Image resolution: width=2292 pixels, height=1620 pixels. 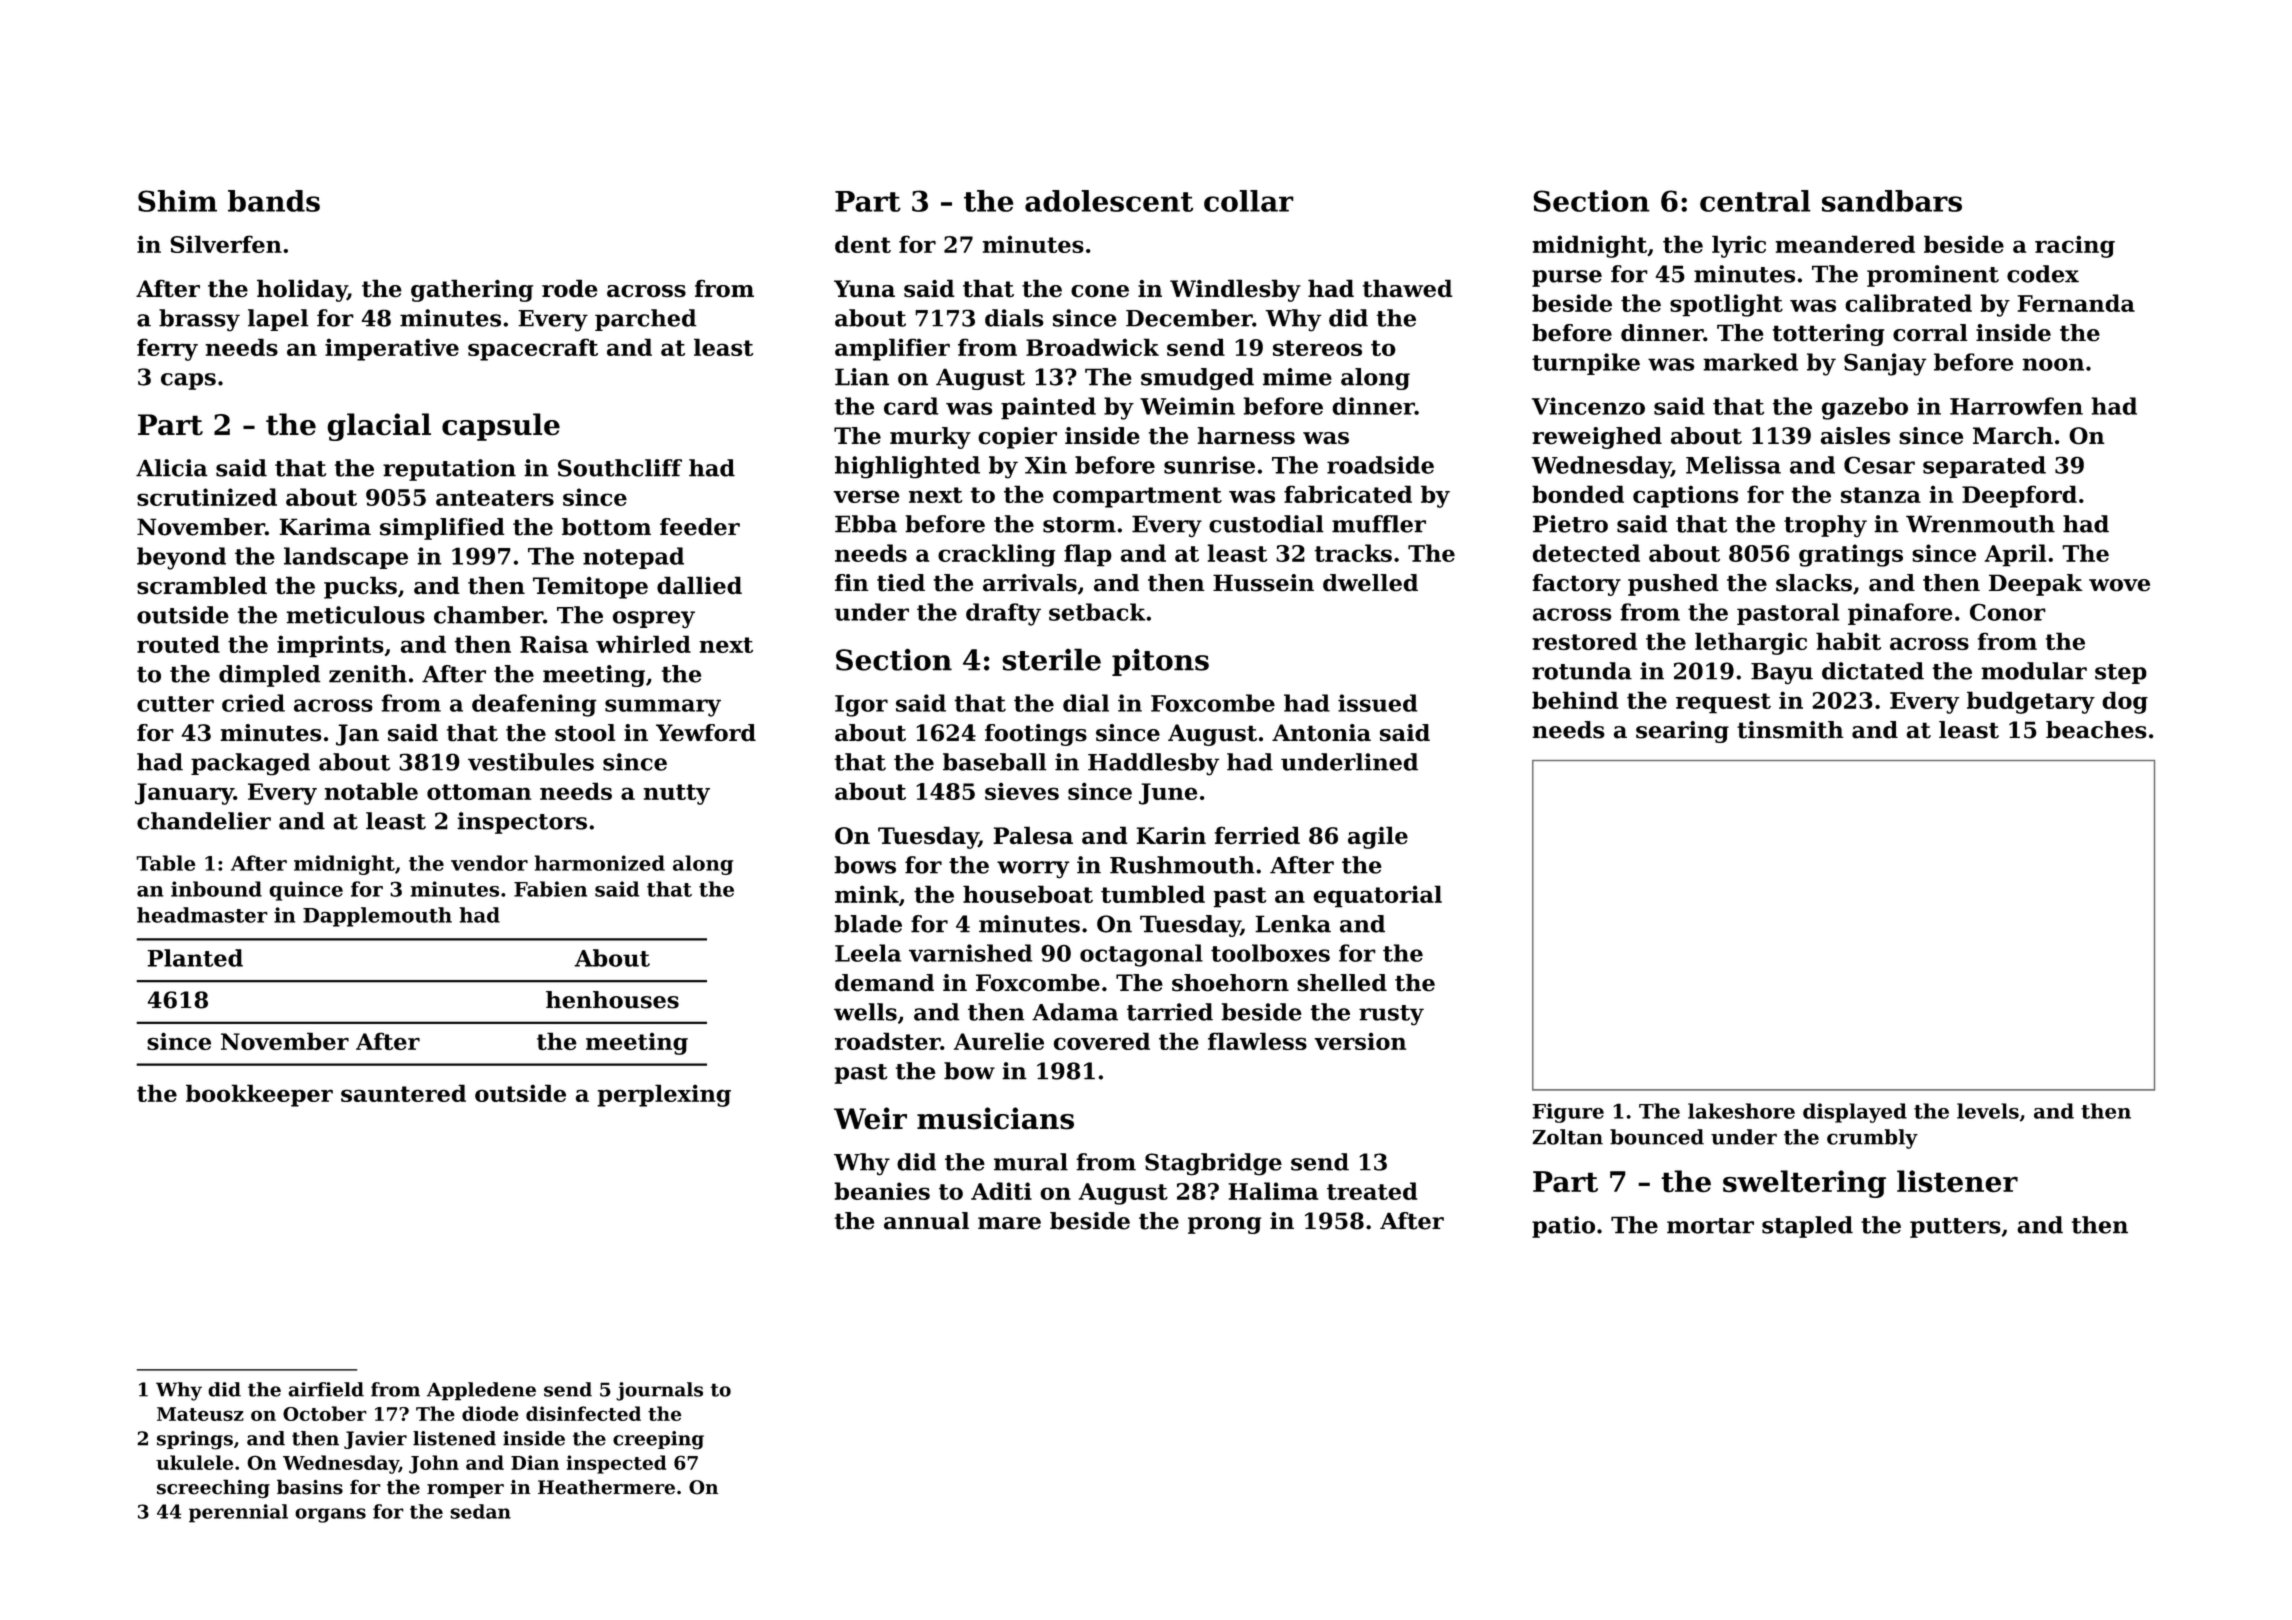 What do you see at coordinates (1377, 896) in the image?
I see `equatorial` at bounding box center [1377, 896].
